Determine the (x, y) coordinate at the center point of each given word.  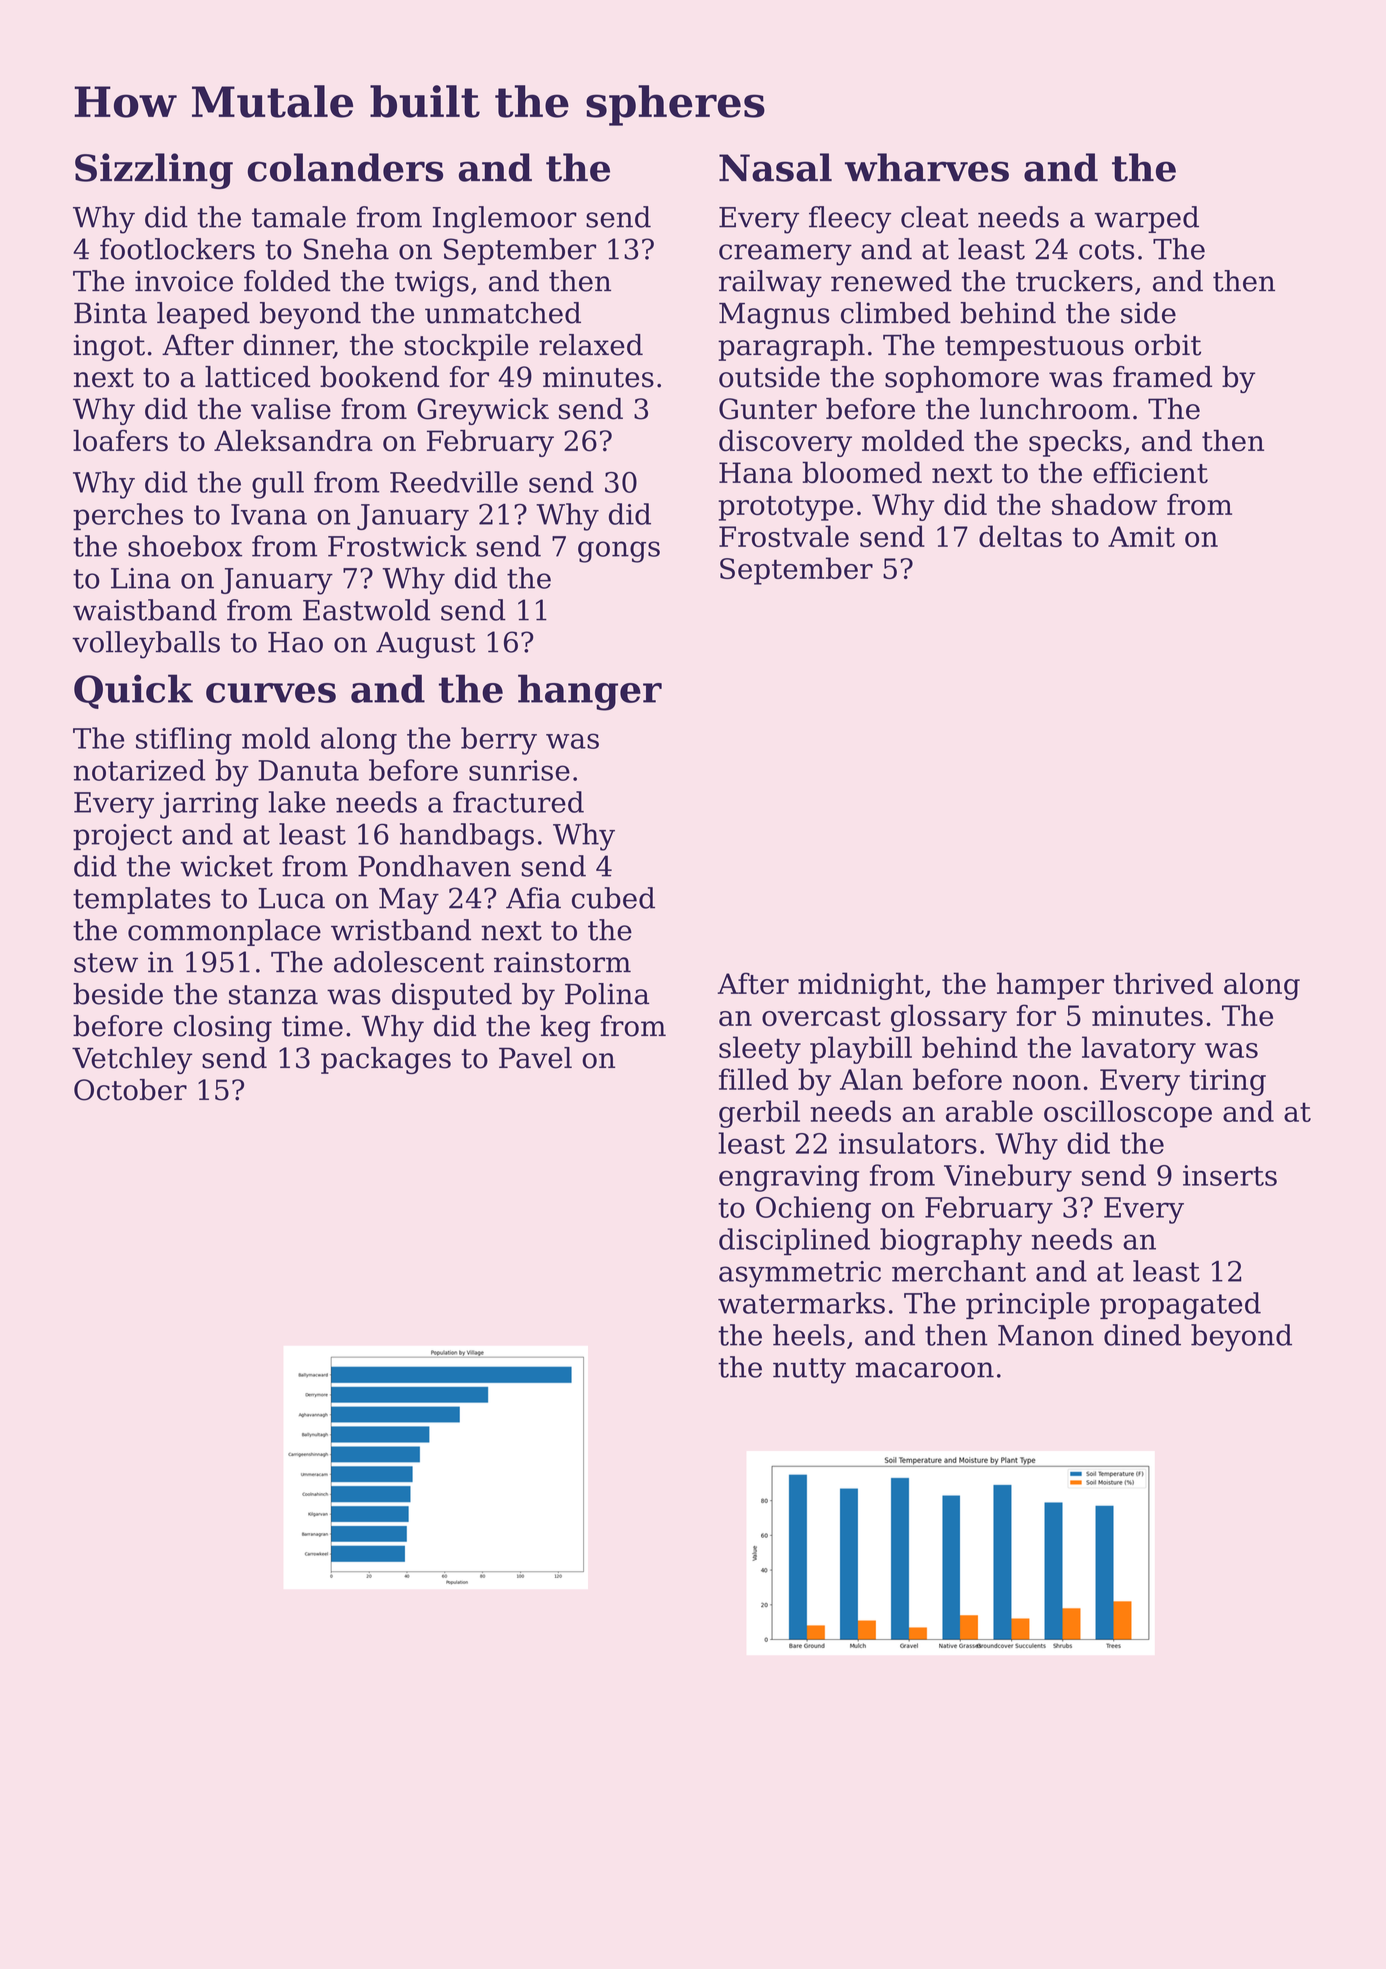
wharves (927, 167)
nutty (809, 1371)
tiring (1227, 1082)
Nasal (775, 167)
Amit (1141, 536)
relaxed (591, 345)
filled (753, 1079)
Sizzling (154, 171)
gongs (619, 552)
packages (386, 1060)
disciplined (794, 1241)
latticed (258, 377)
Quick (133, 691)
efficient (1150, 472)
